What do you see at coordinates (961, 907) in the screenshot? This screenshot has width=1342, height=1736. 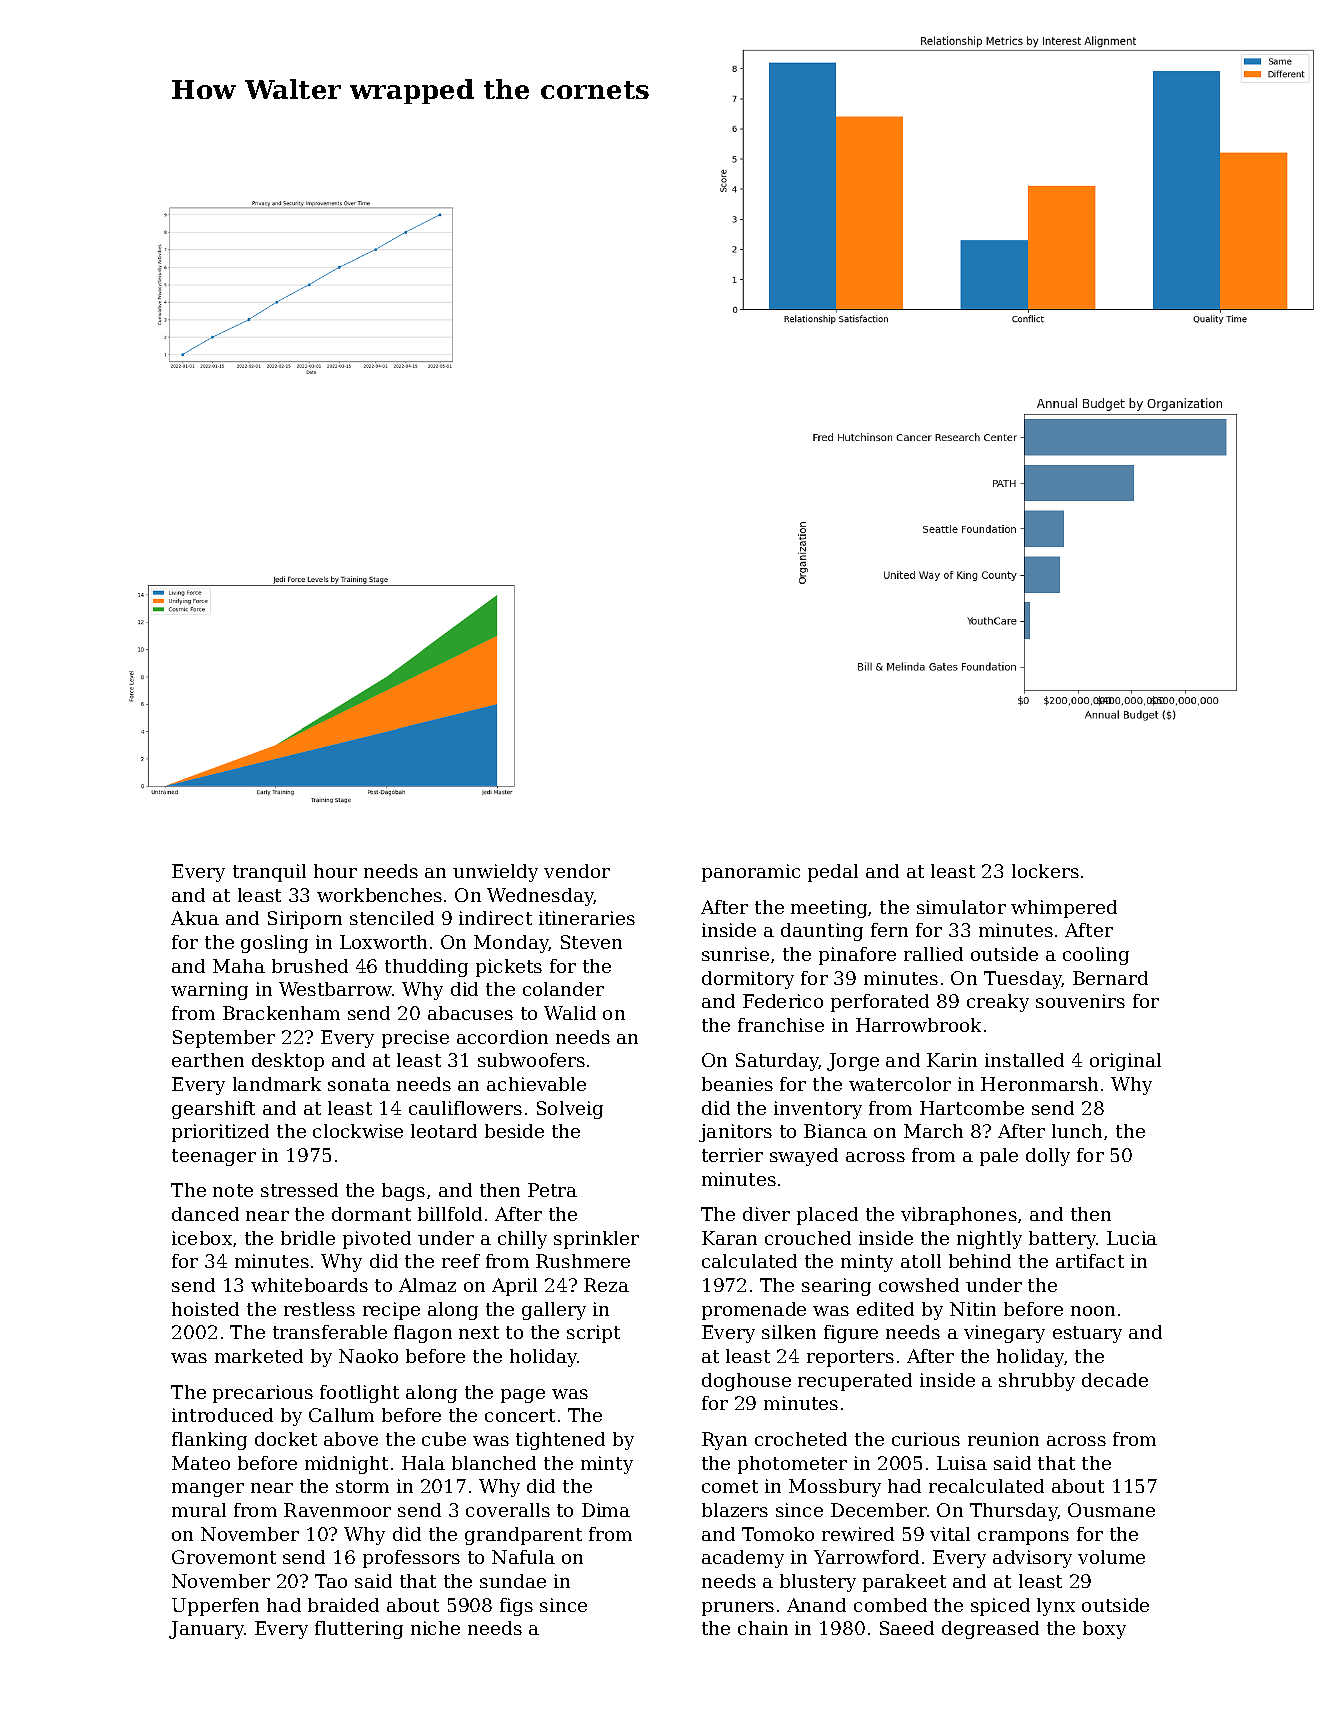 I see `simulator` at bounding box center [961, 907].
